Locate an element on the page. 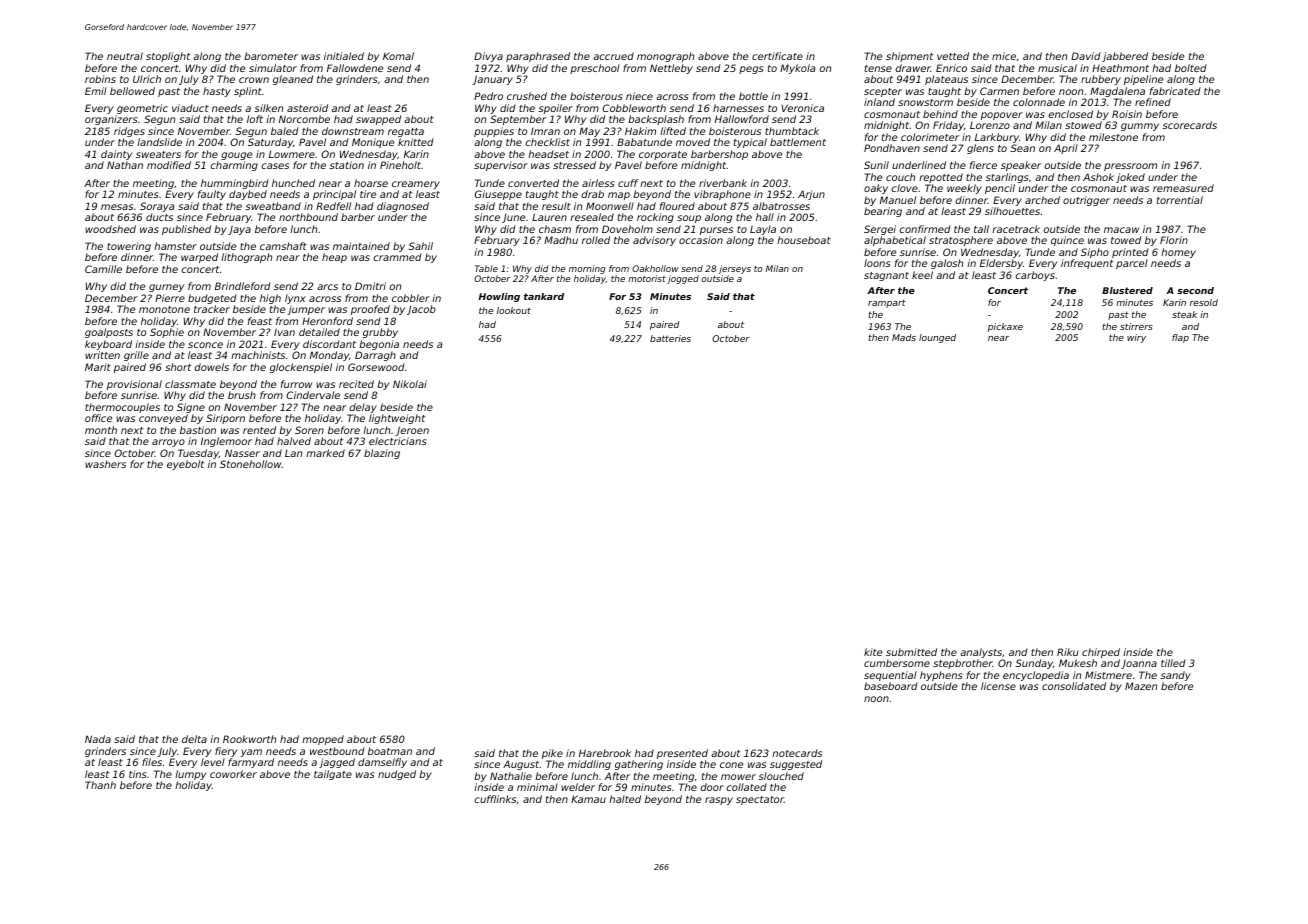  preschool is located at coordinates (595, 69).
